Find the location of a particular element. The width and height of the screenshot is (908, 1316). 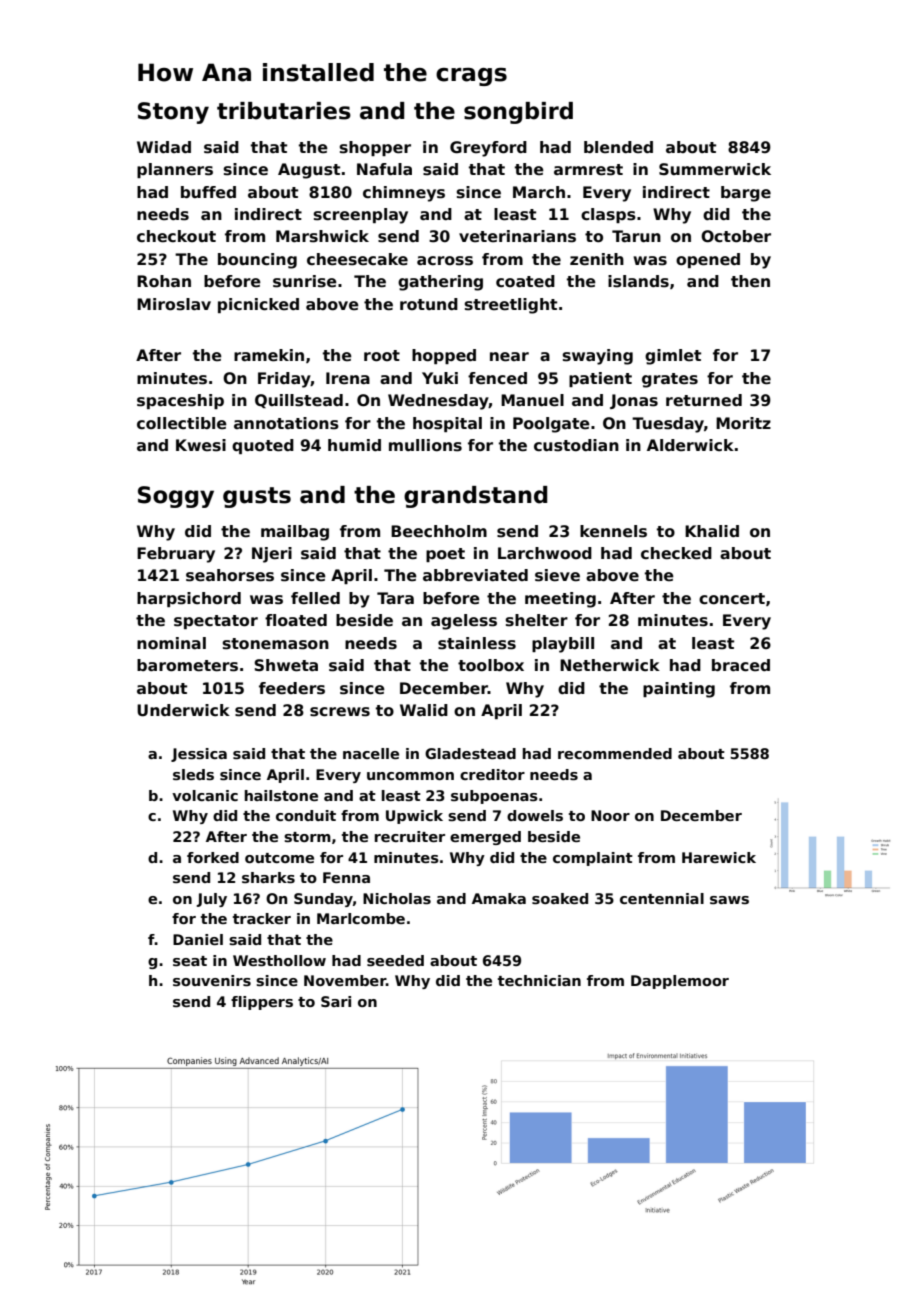

armrest is located at coordinates (588, 170).
